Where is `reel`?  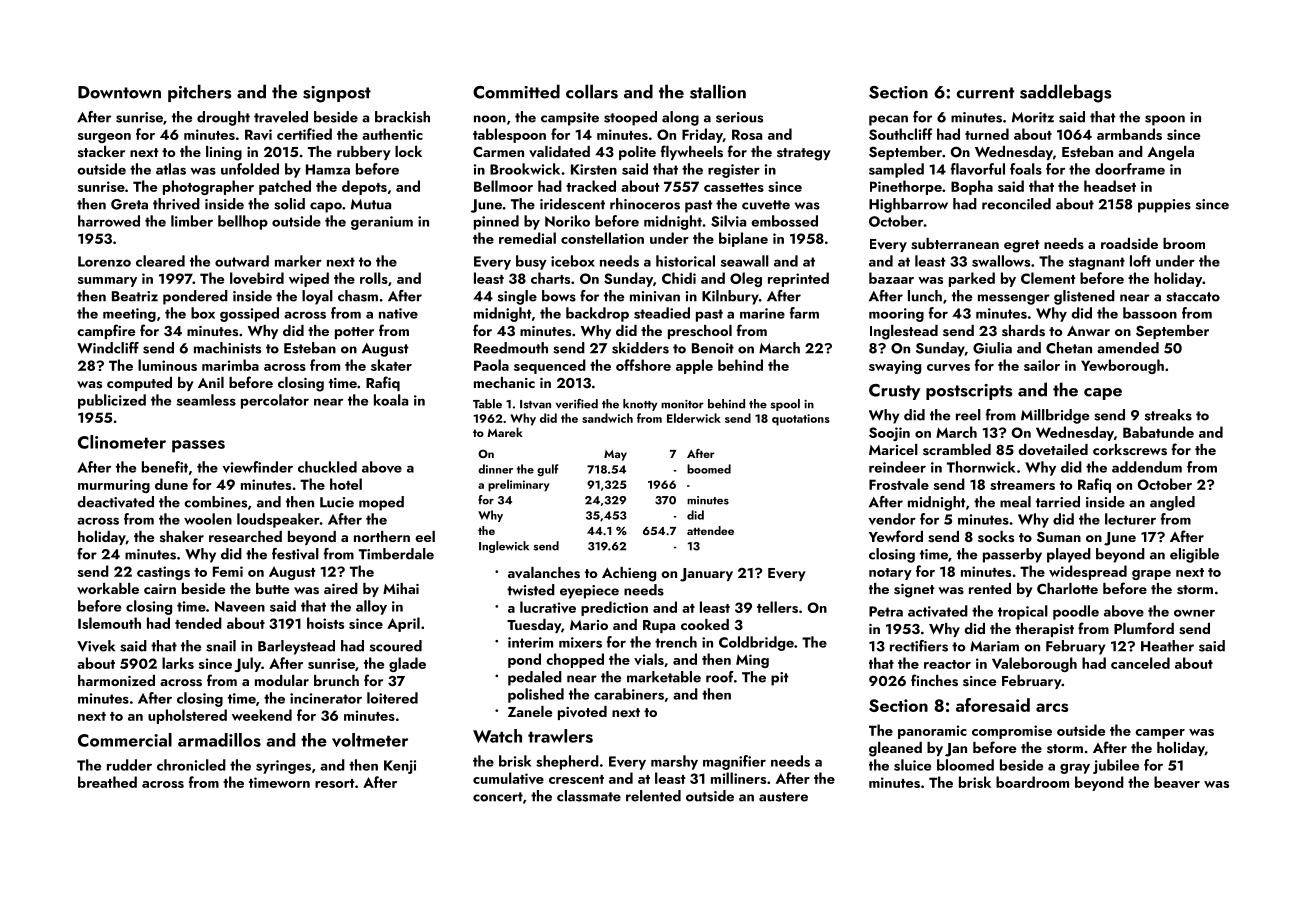
reel is located at coordinates (968, 415).
